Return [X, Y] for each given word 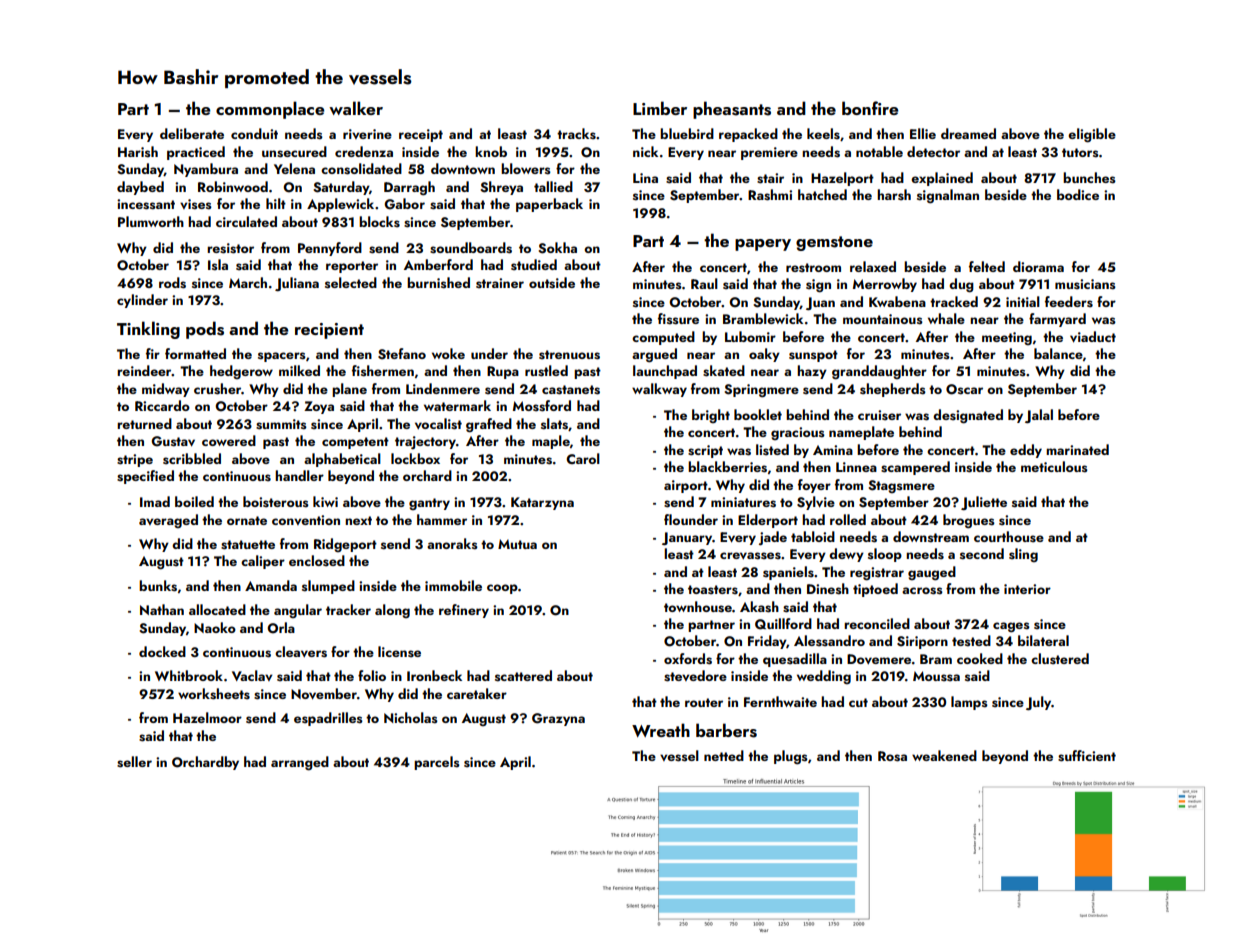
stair [770, 178]
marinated [1077, 449]
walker [356, 108]
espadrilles [328, 719]
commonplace [270, 110]
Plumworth [151, 221]
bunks [158, 586]
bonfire [870, 108]
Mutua [517, 544]
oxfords [688, 659]
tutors [1080, 153]
